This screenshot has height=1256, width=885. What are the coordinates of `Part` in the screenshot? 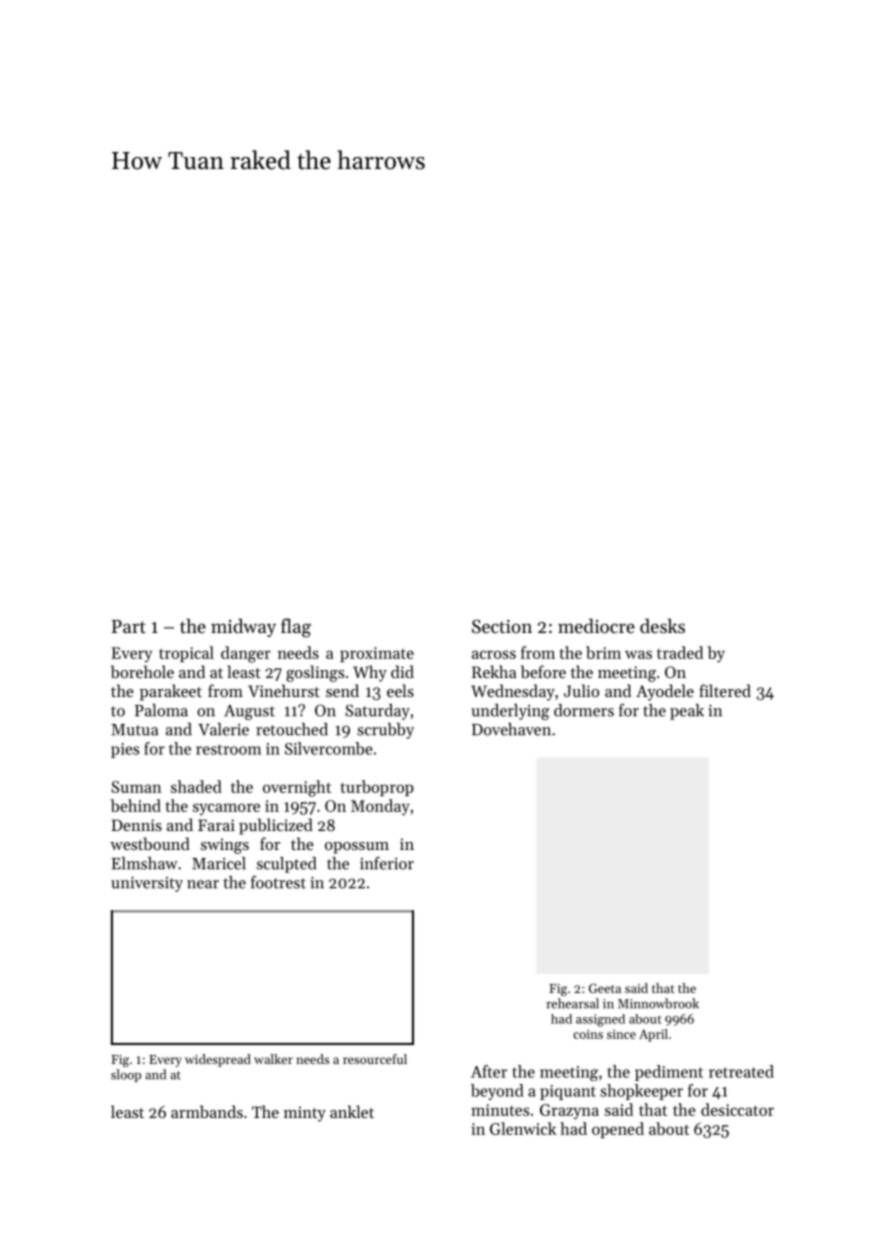 It's located at (129, 626).
